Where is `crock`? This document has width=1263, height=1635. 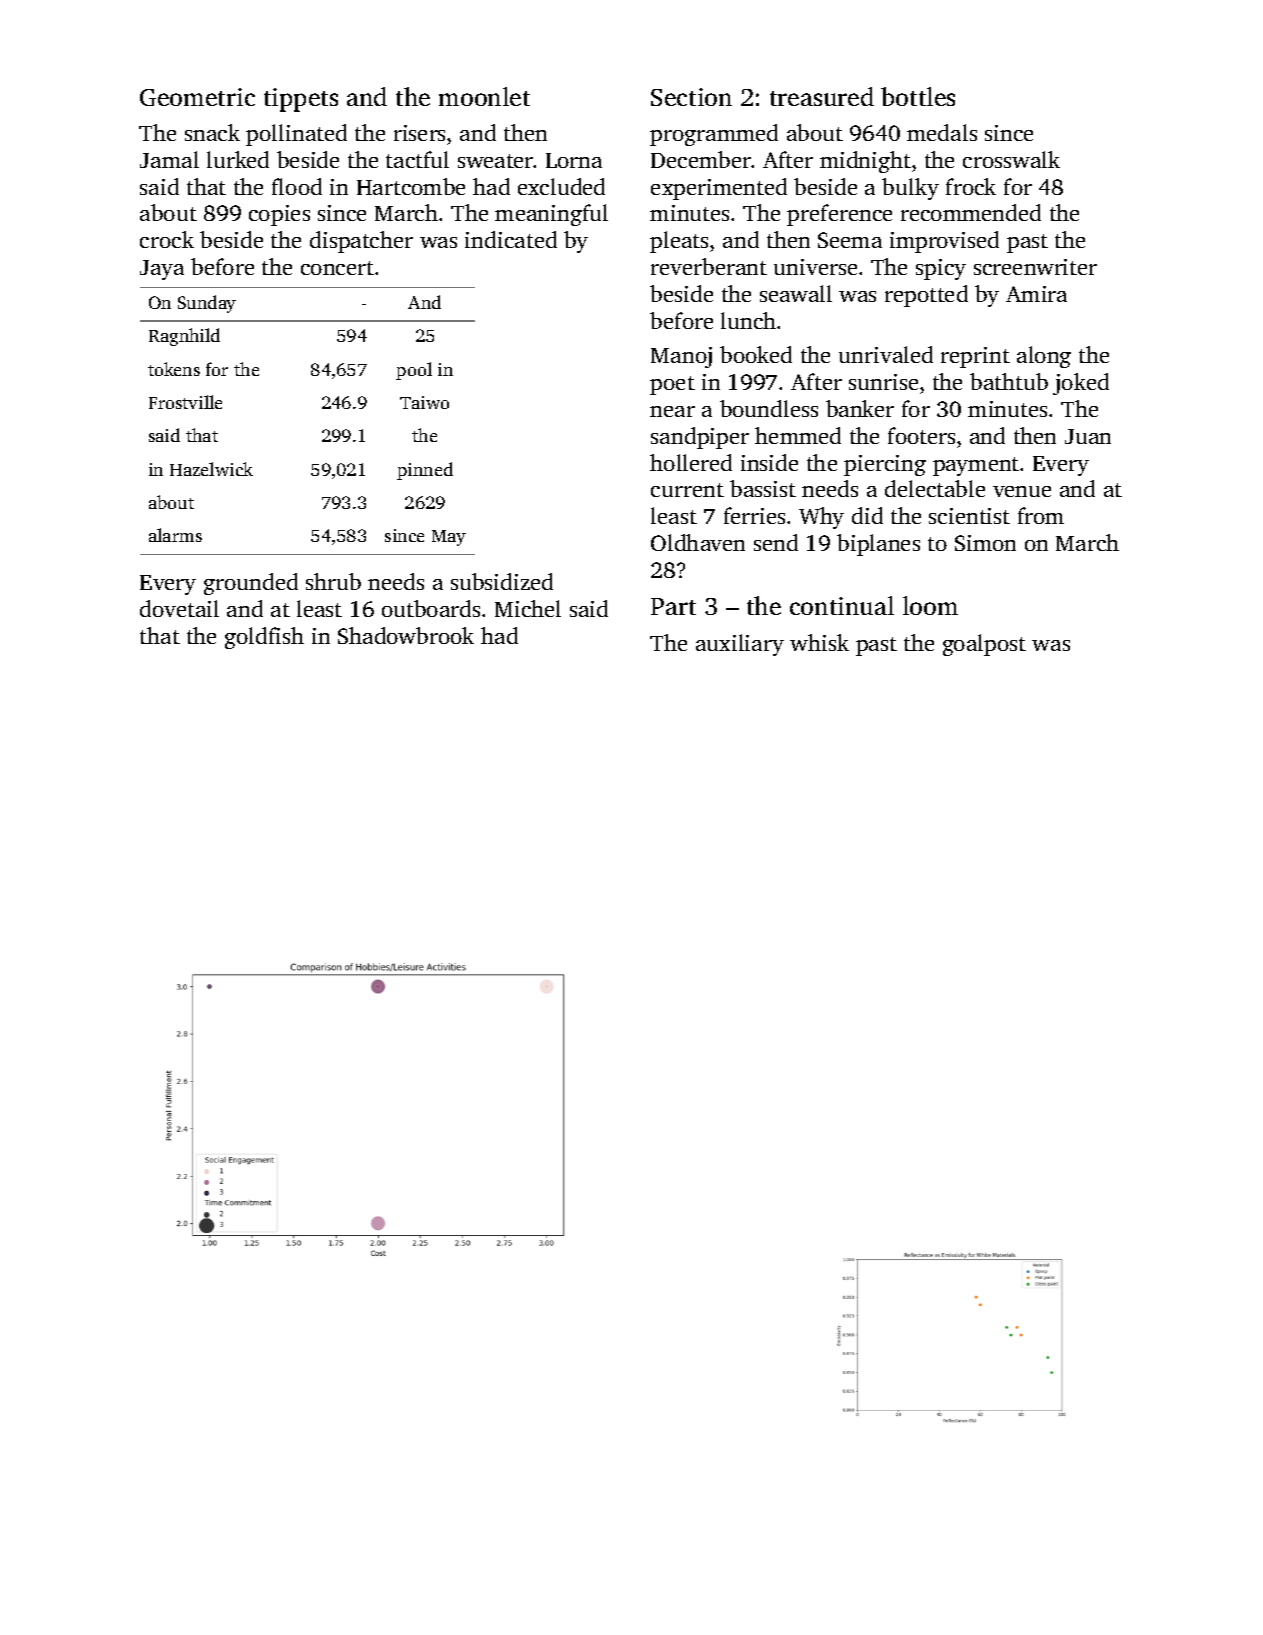
crock is located at coordinates (167, 239).
